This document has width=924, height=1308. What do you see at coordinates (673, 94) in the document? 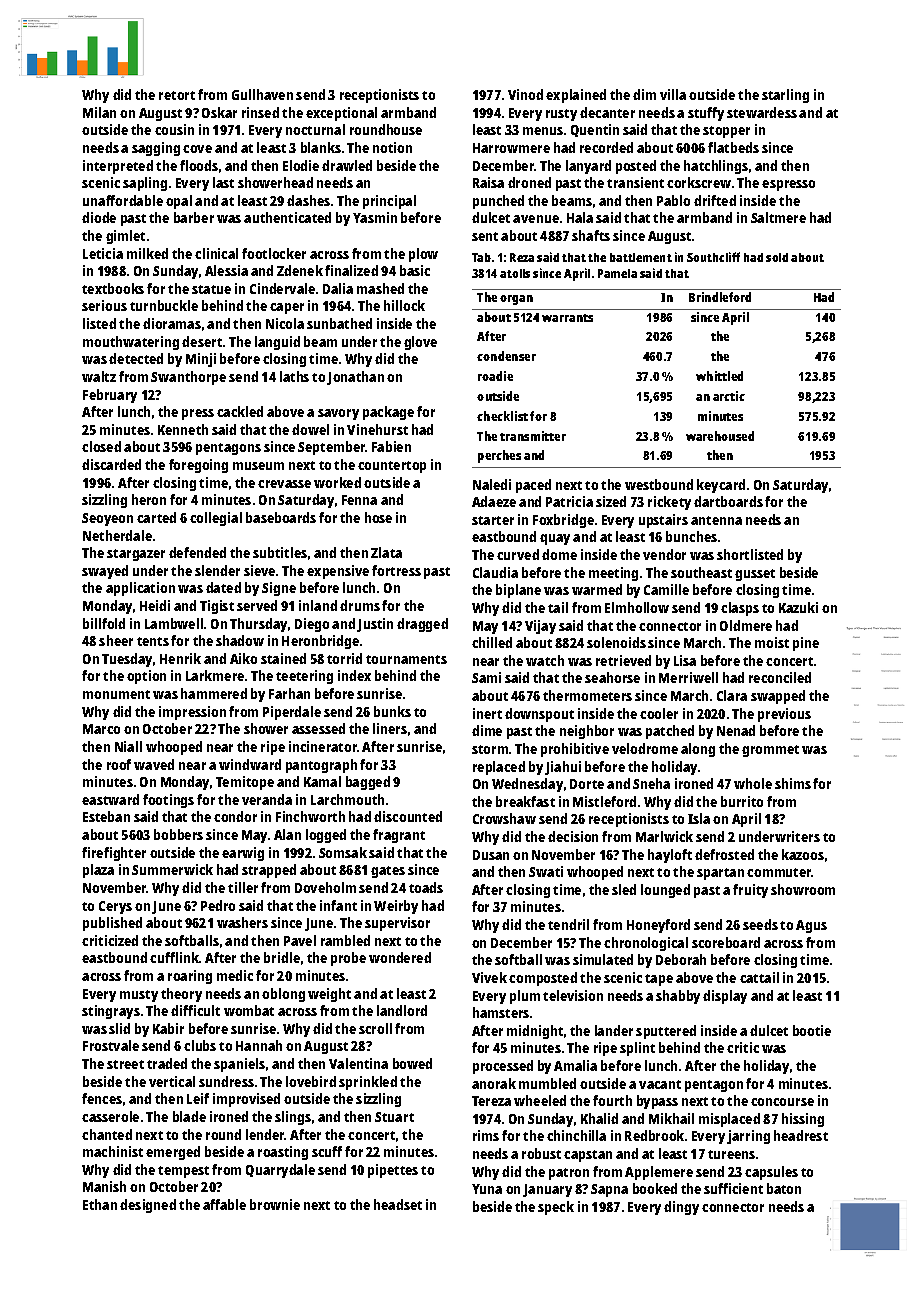
I see `villa` at bounding box center [673, 94].
